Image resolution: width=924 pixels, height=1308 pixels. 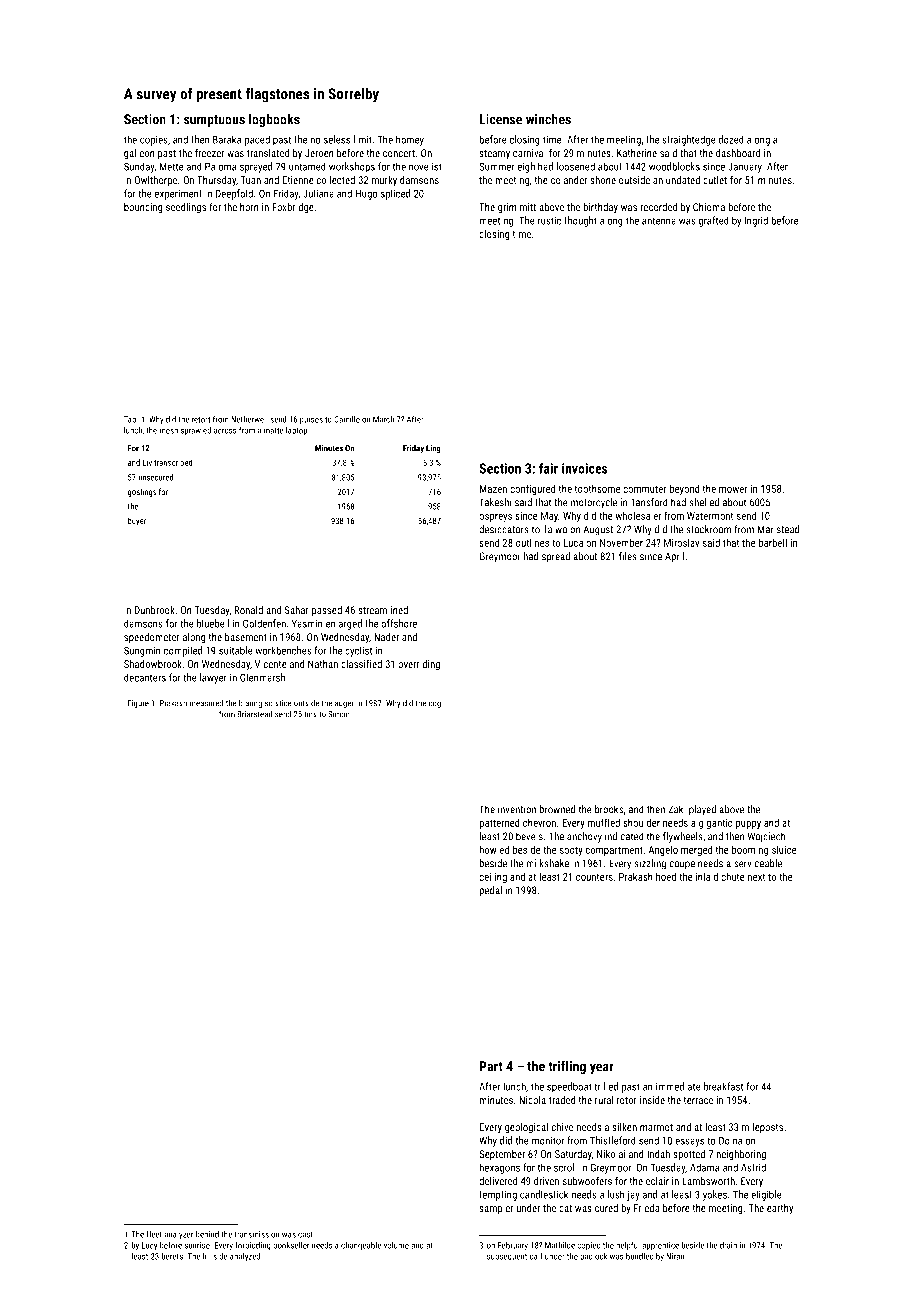 What do you see at coordinates (548, 468) in the image?
I see `fair` at bounding box center [548, 468].
